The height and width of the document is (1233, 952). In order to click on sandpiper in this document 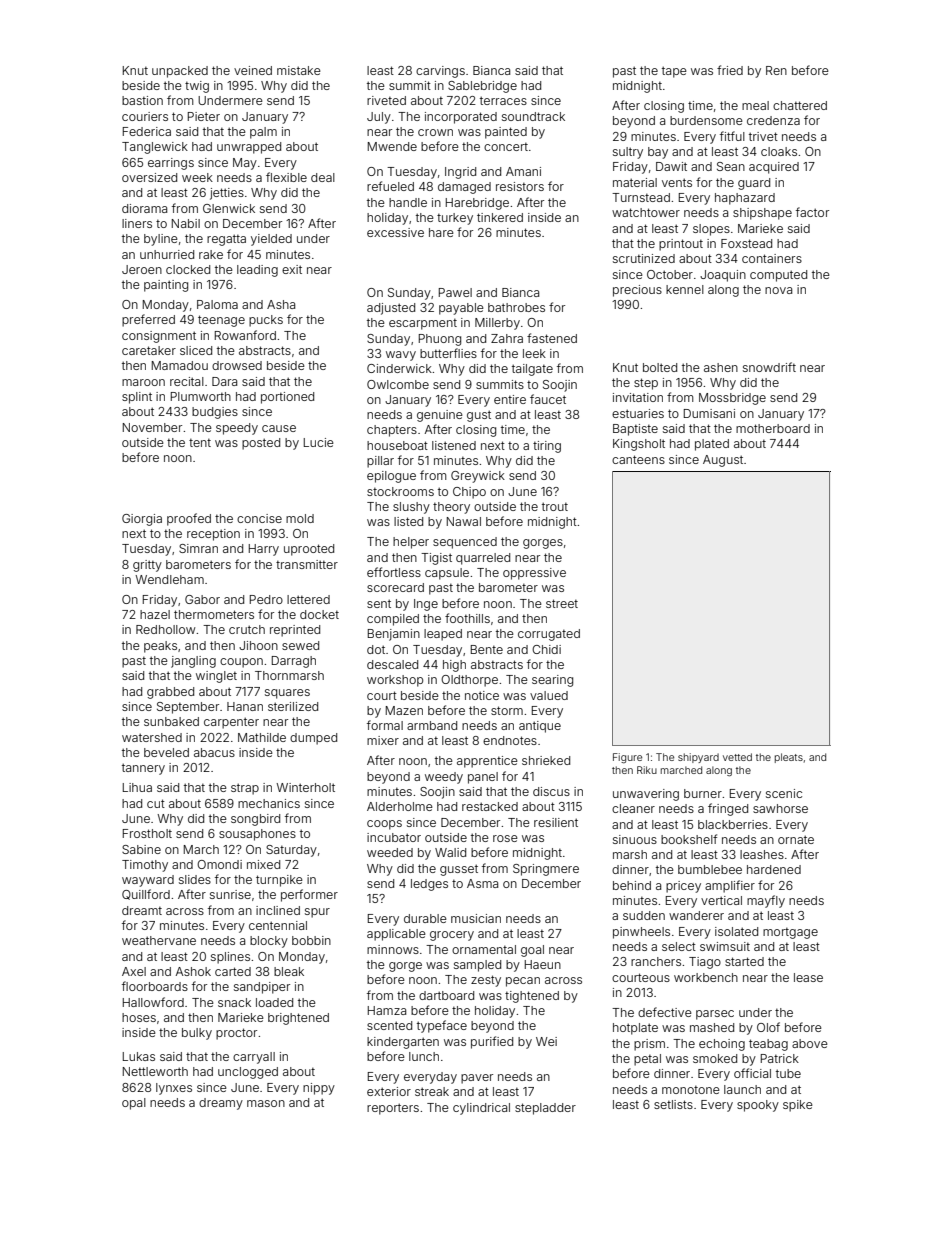, I will do `click(262, 988)`.
